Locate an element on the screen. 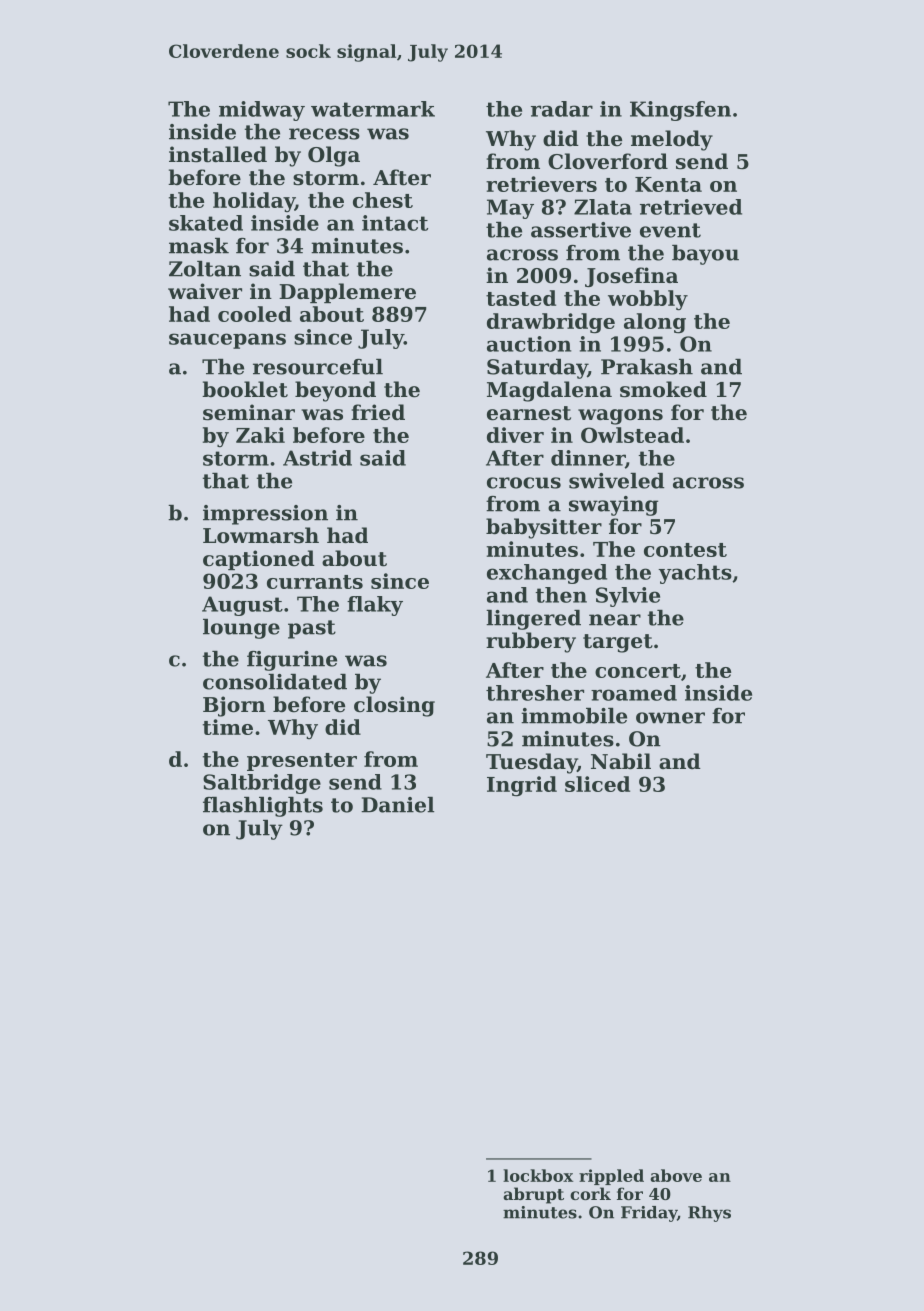 Image resolution: width=924 pixels, height=1311 pixels. midway is located at coordinates (262, 111).
